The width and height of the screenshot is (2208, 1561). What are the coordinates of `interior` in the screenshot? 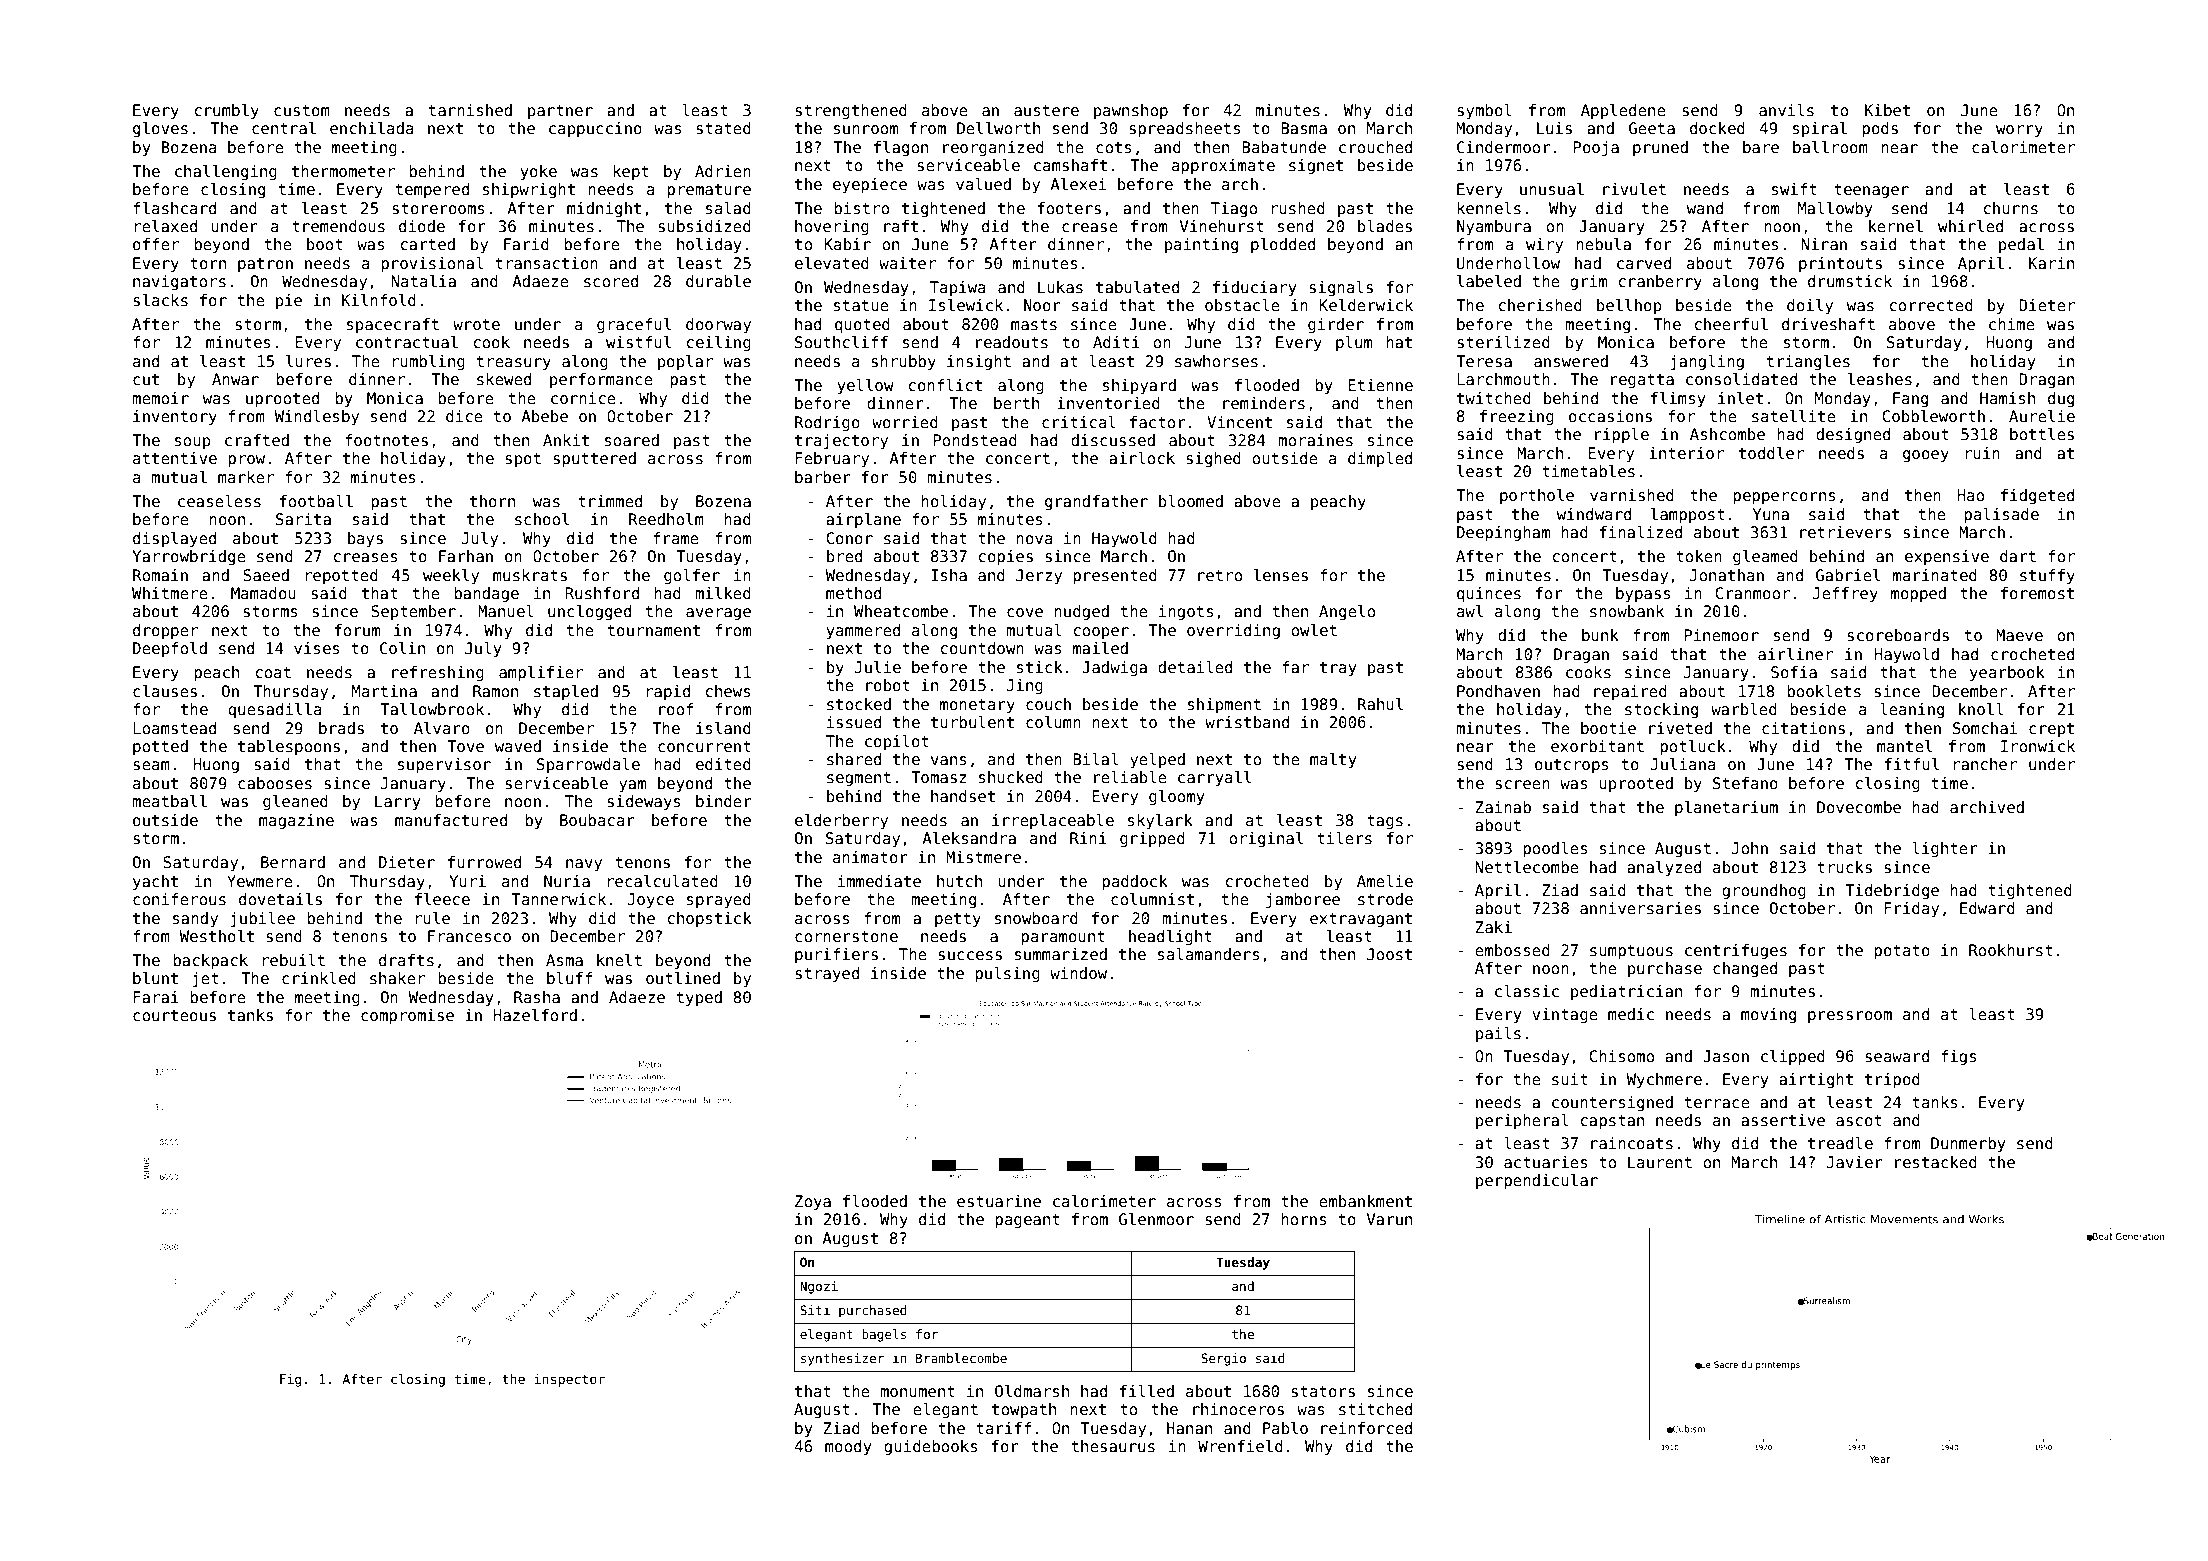 It's located at (1686, 453).
